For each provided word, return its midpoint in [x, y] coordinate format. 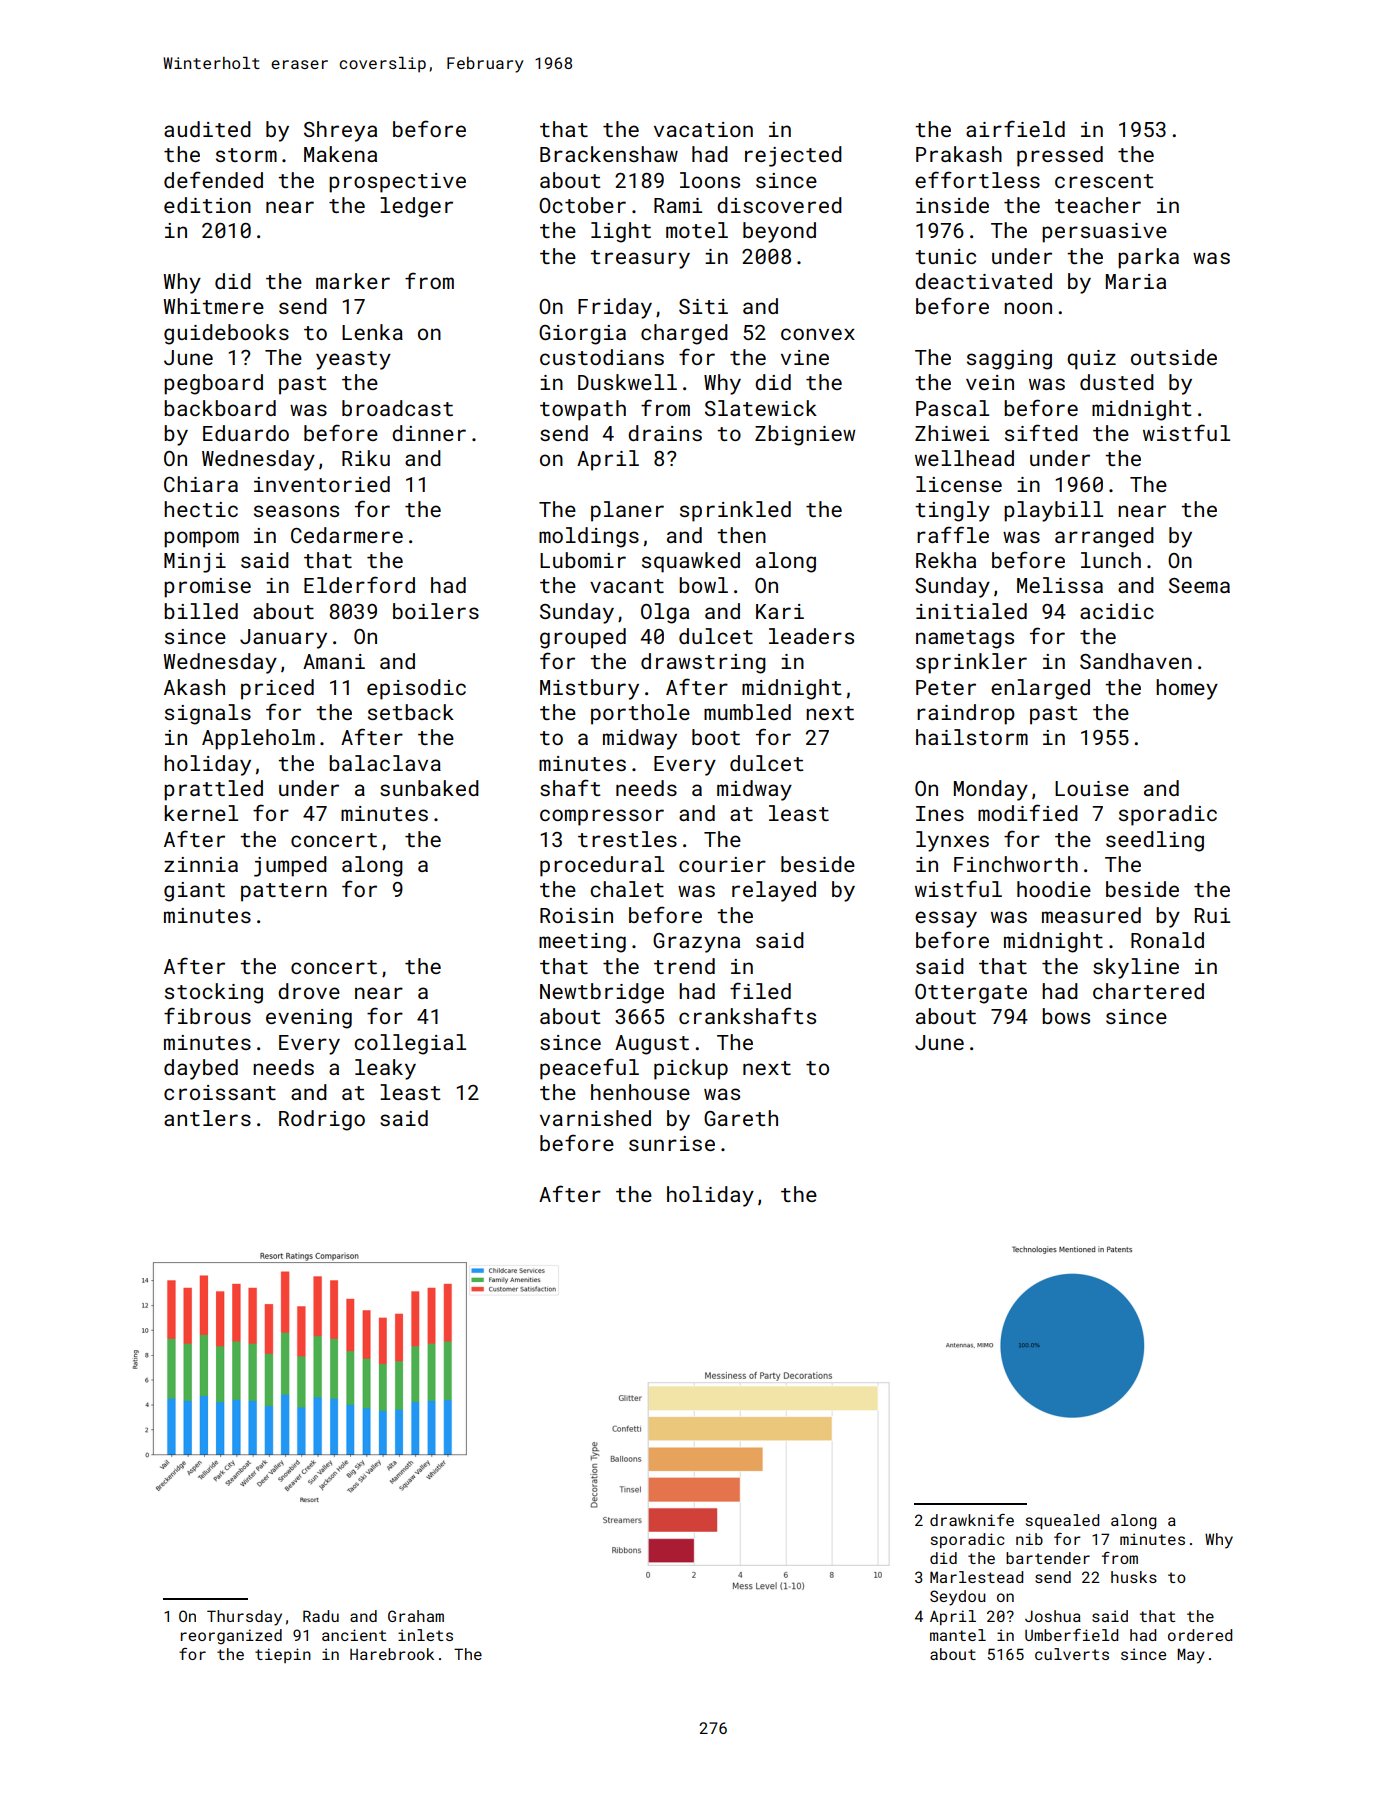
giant [194, 892]
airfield [1015, 128]
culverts [1072, 1654]
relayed [774, 891]
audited [207, 129]
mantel [958, 1635]
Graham [416, 1616]
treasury [640, 259]
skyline [1136, 968]
